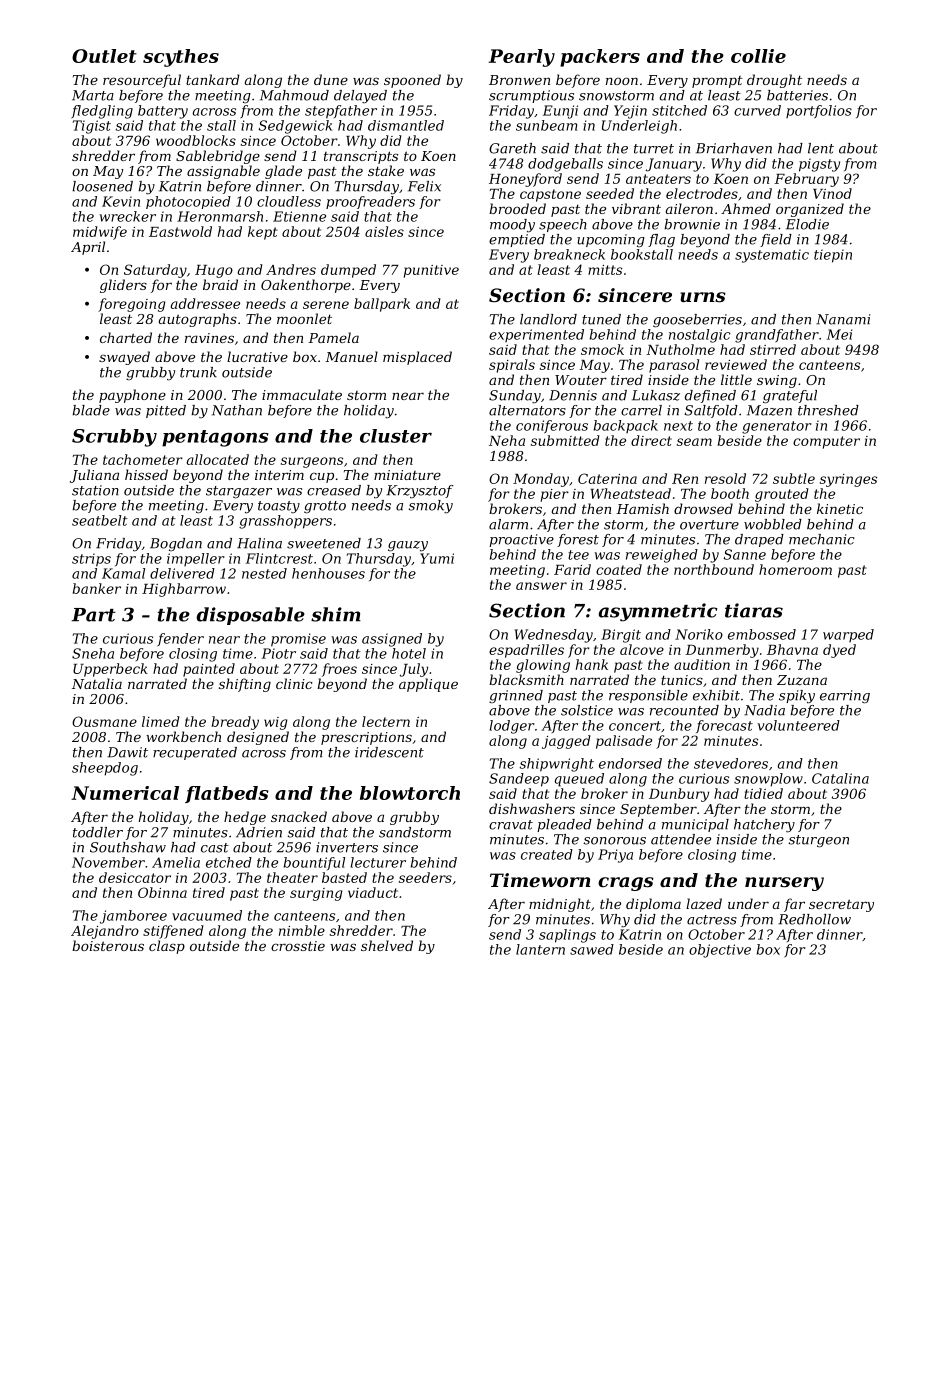 The height and width of the document is (1378, 952). I want to click on Eastwold, so click(180, 231).
